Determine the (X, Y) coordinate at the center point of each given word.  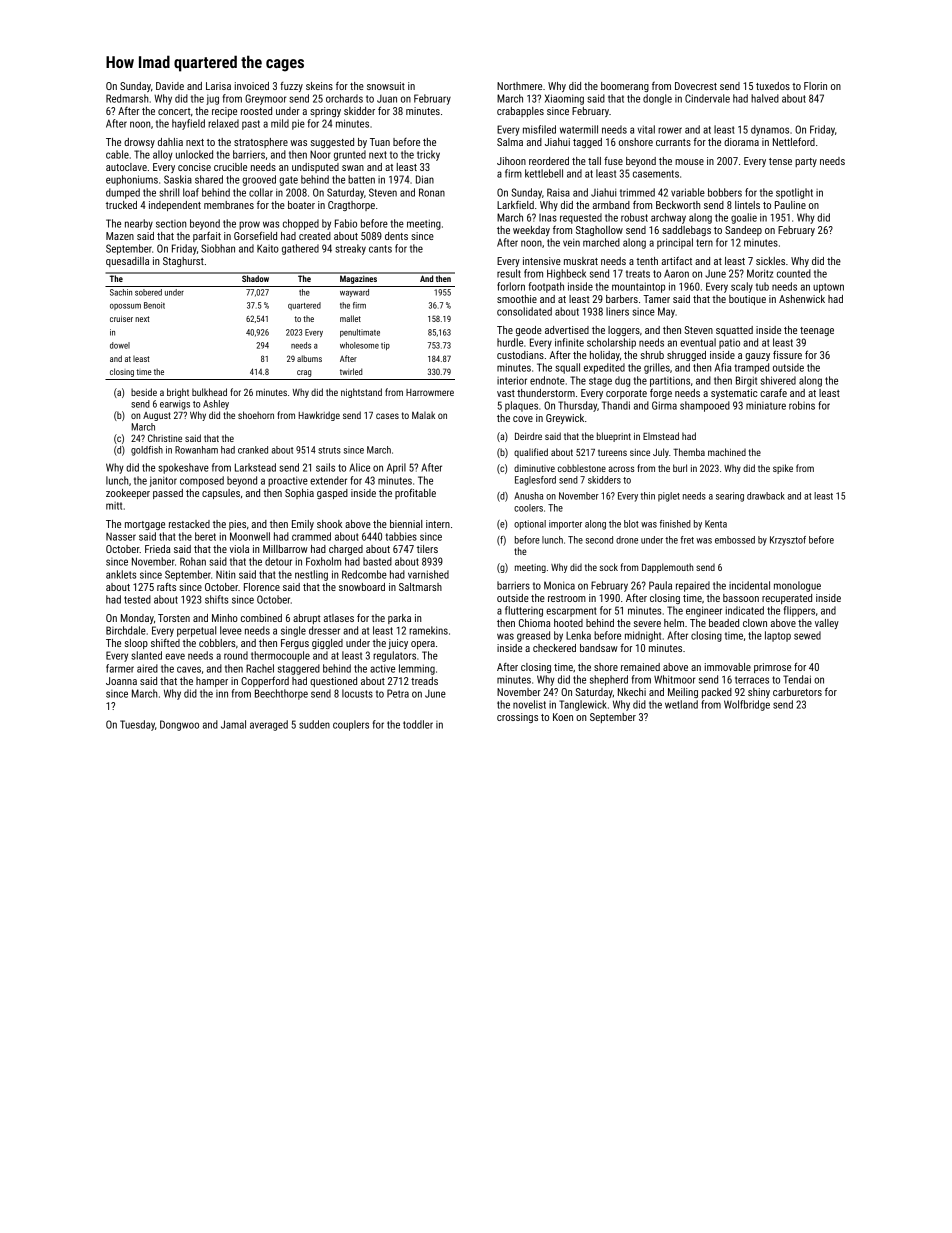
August (157, 416)
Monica (559, 585)
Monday (137, 619)
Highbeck (566, 274)
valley (827, 624)
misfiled (539, 129)
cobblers (217, 643)
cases (387, 416)
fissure (787, 354)
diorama (741, 142)
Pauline (790, 205)
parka (399, 619)
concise (194, 167)
